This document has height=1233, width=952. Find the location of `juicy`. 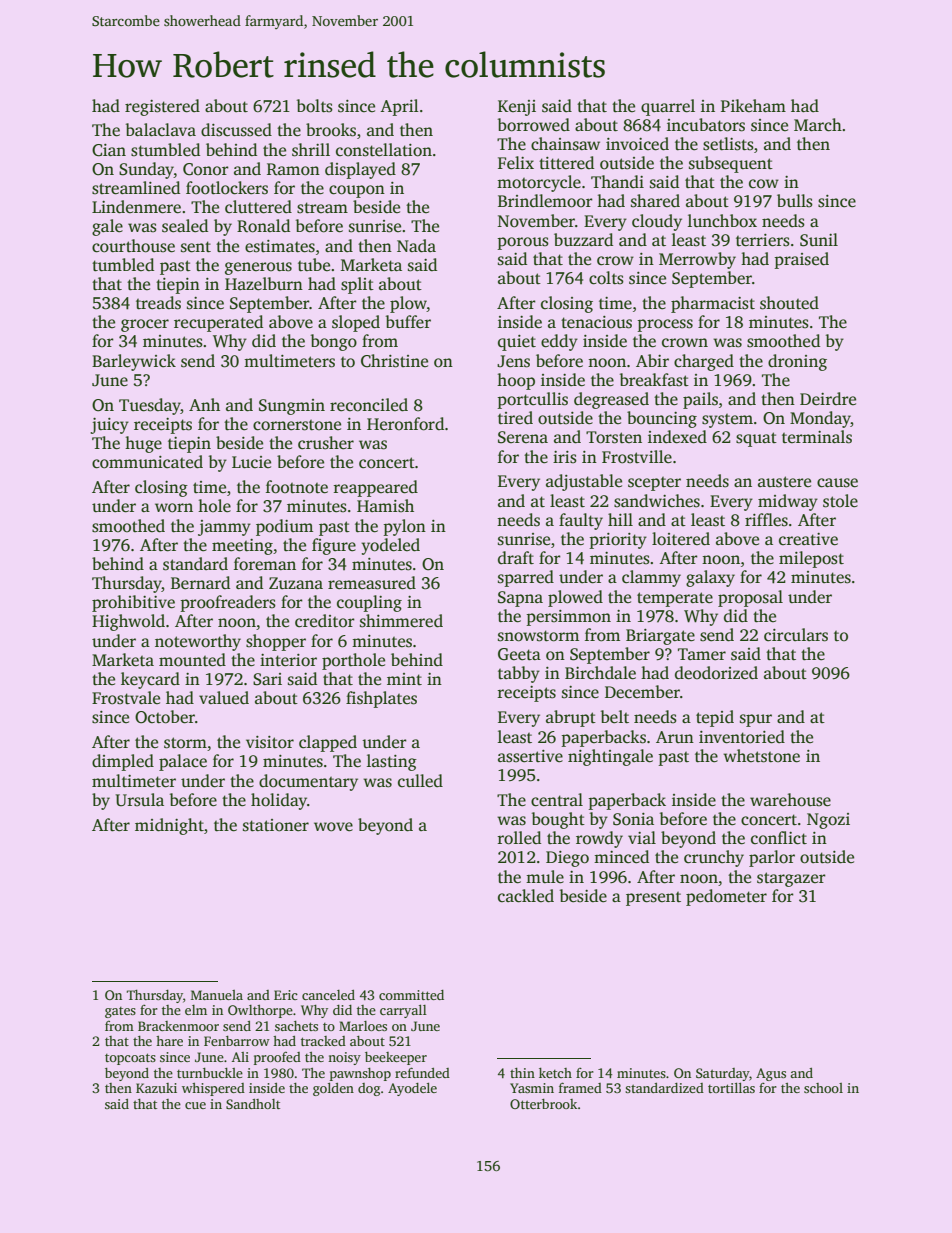

juicy is located at coordinates (109, 426).
